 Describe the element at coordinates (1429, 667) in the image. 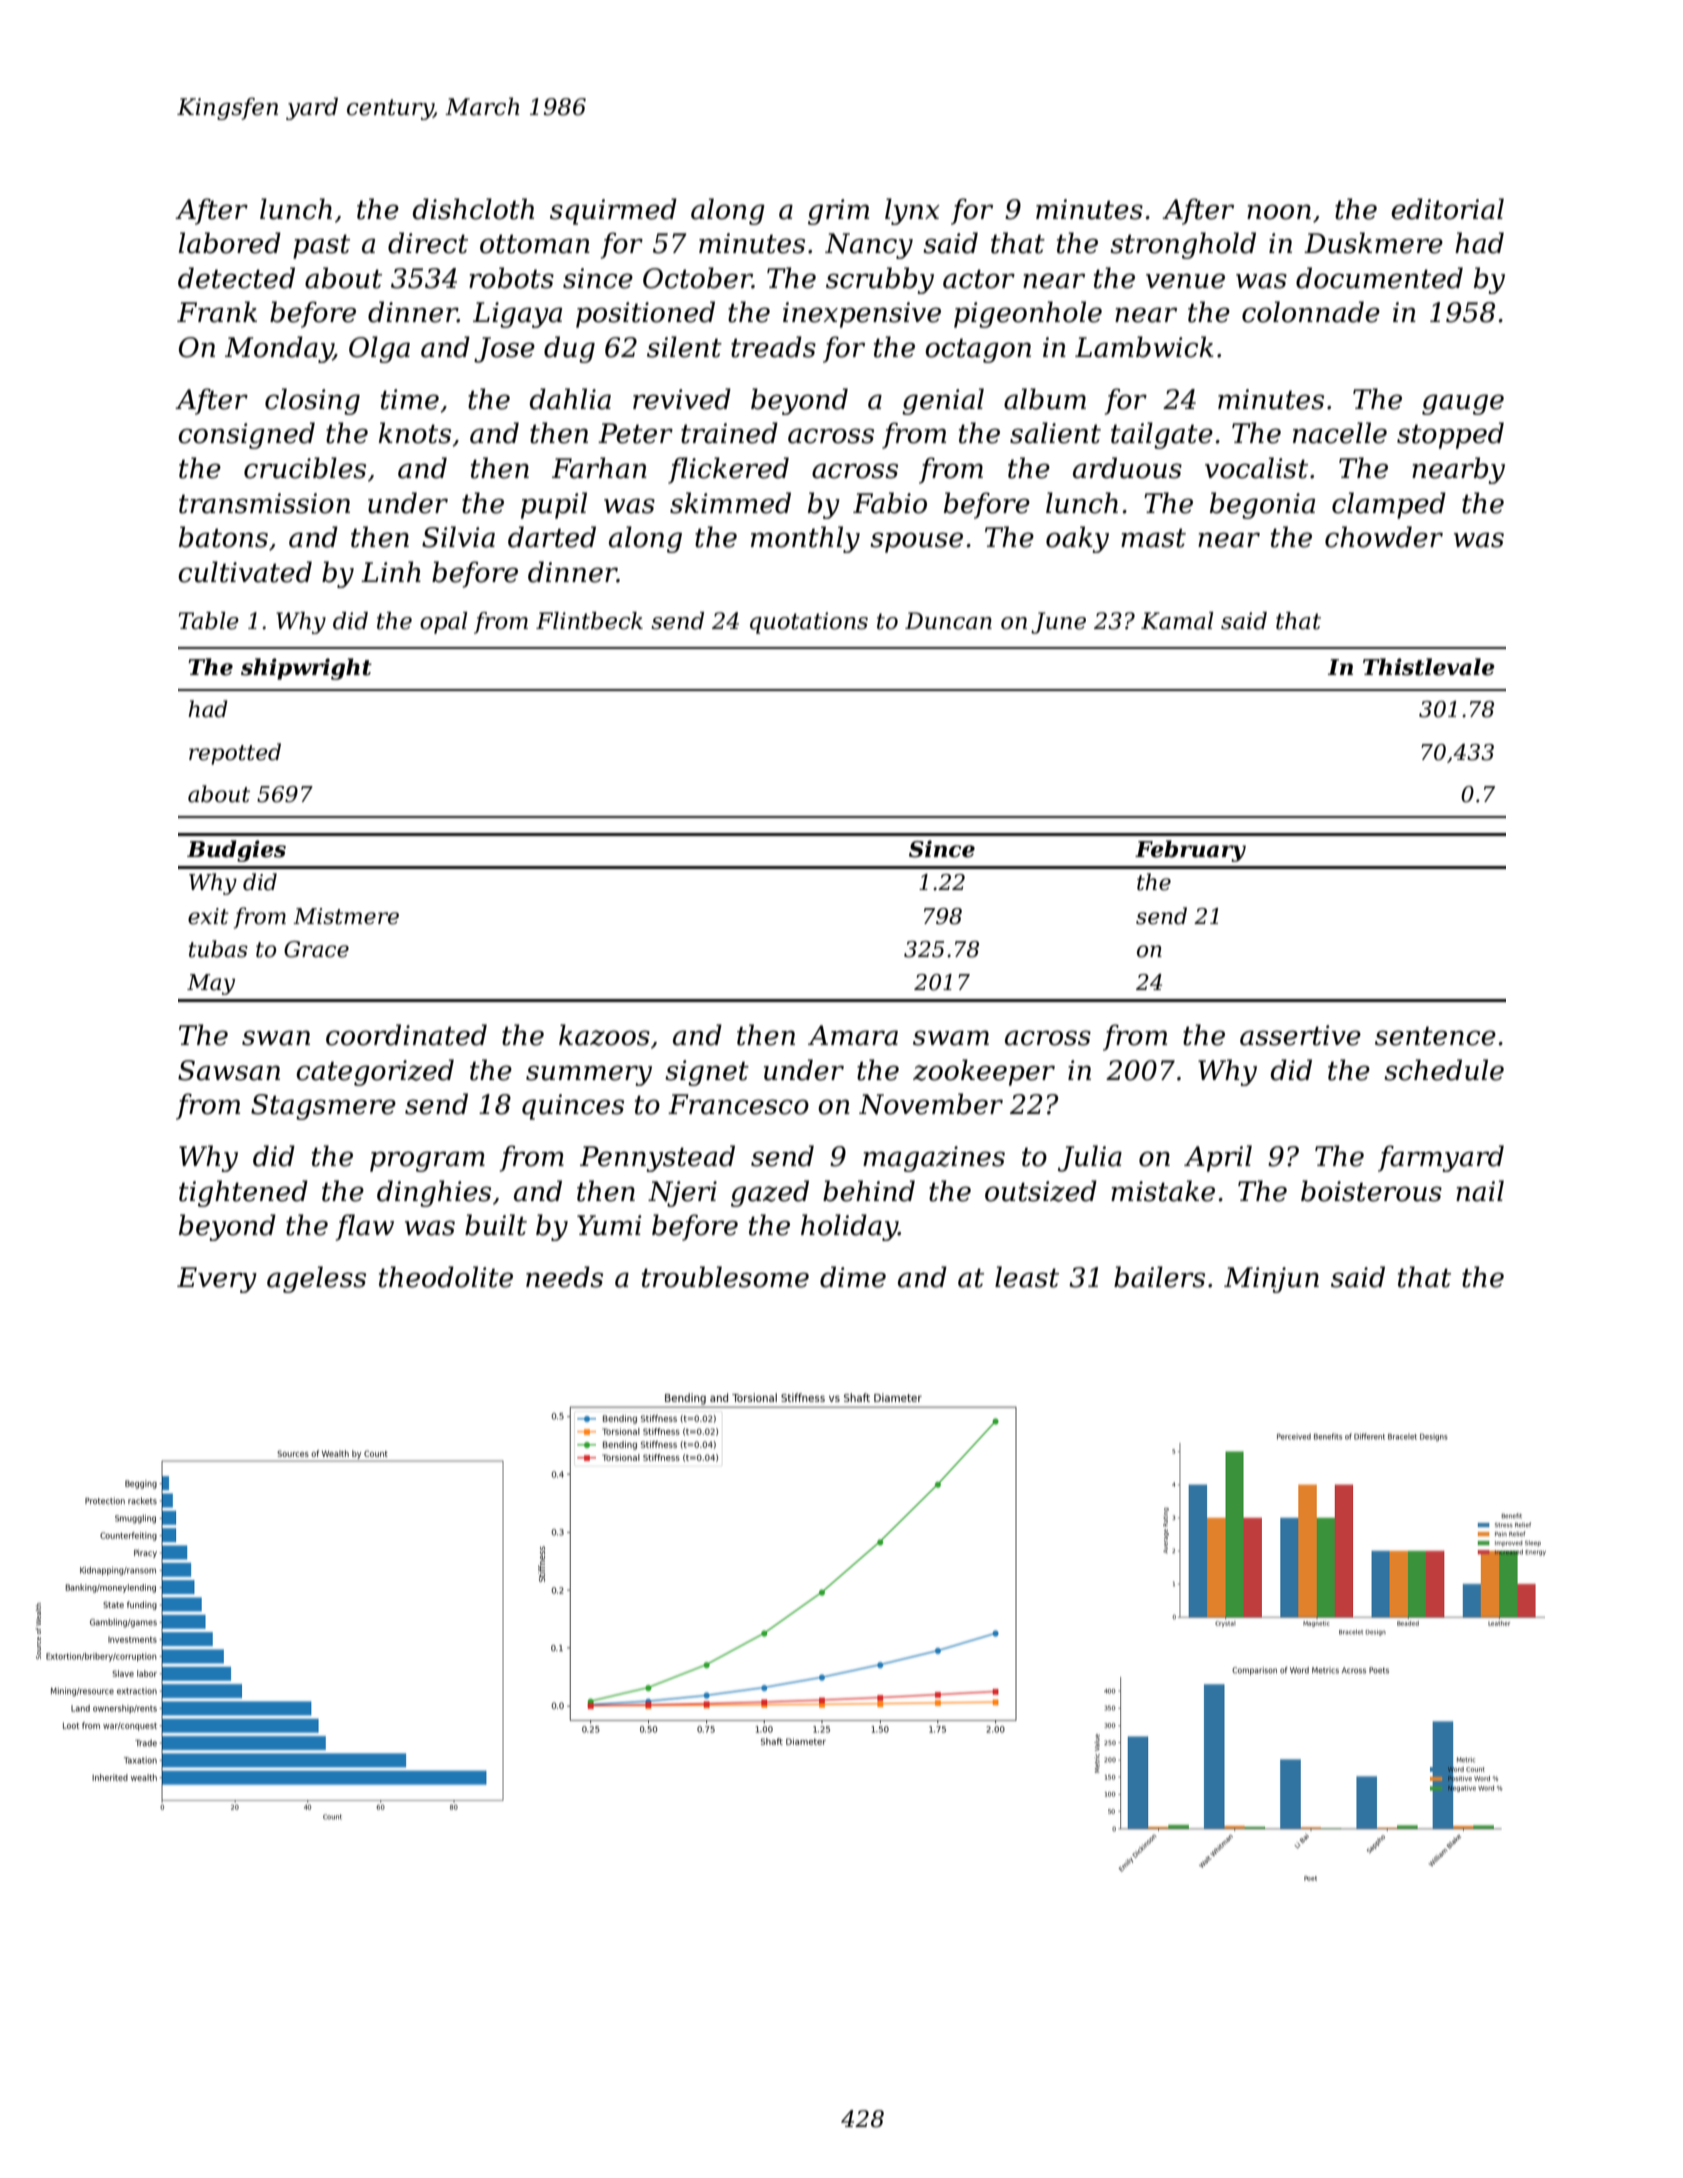

I see `Thistlevale` at that location.
